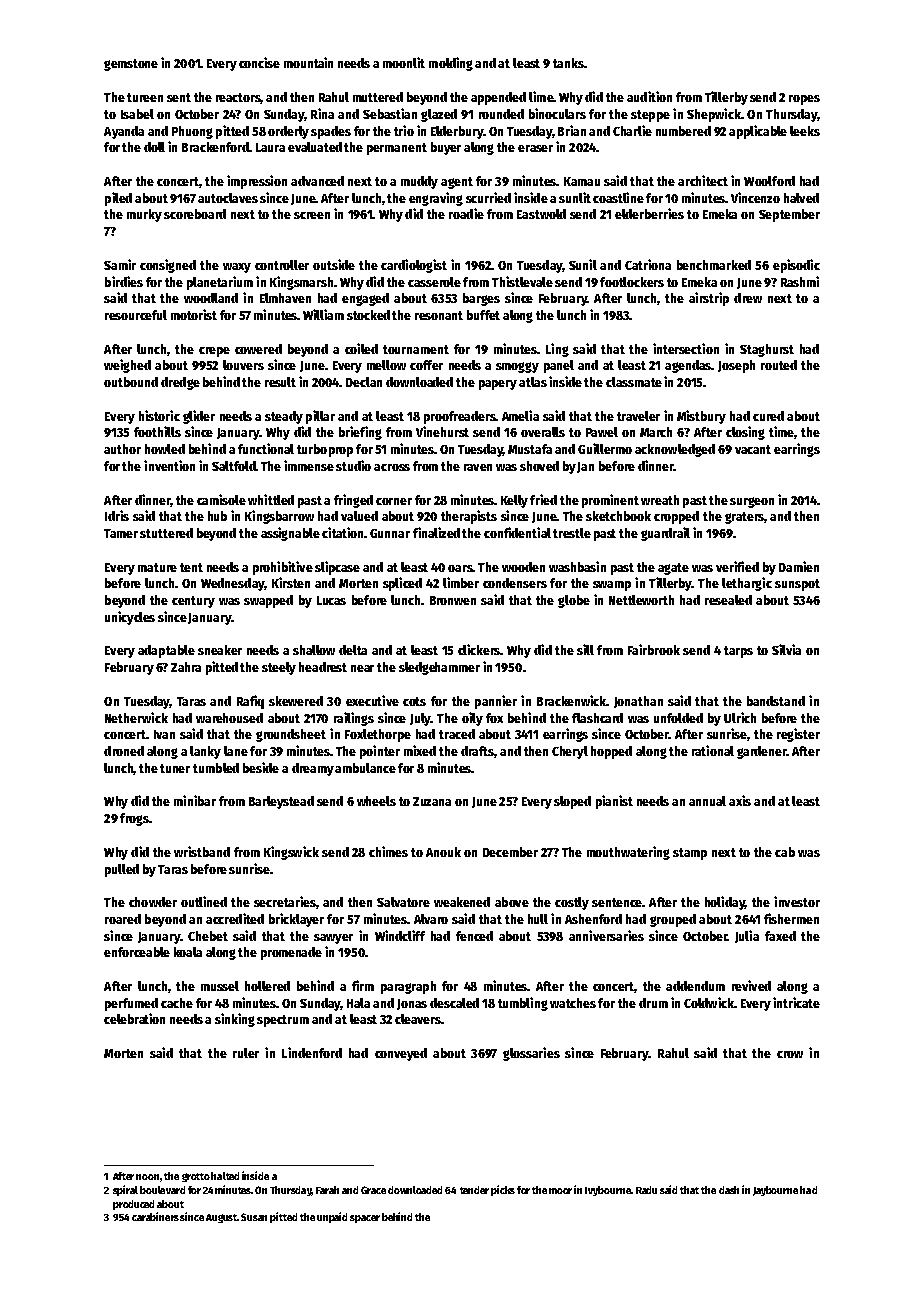 This document has height=1308, width=924. What do you see at coordinates (221, 1218) in the document?
I see `August` at bounding box center [221, 1218].
